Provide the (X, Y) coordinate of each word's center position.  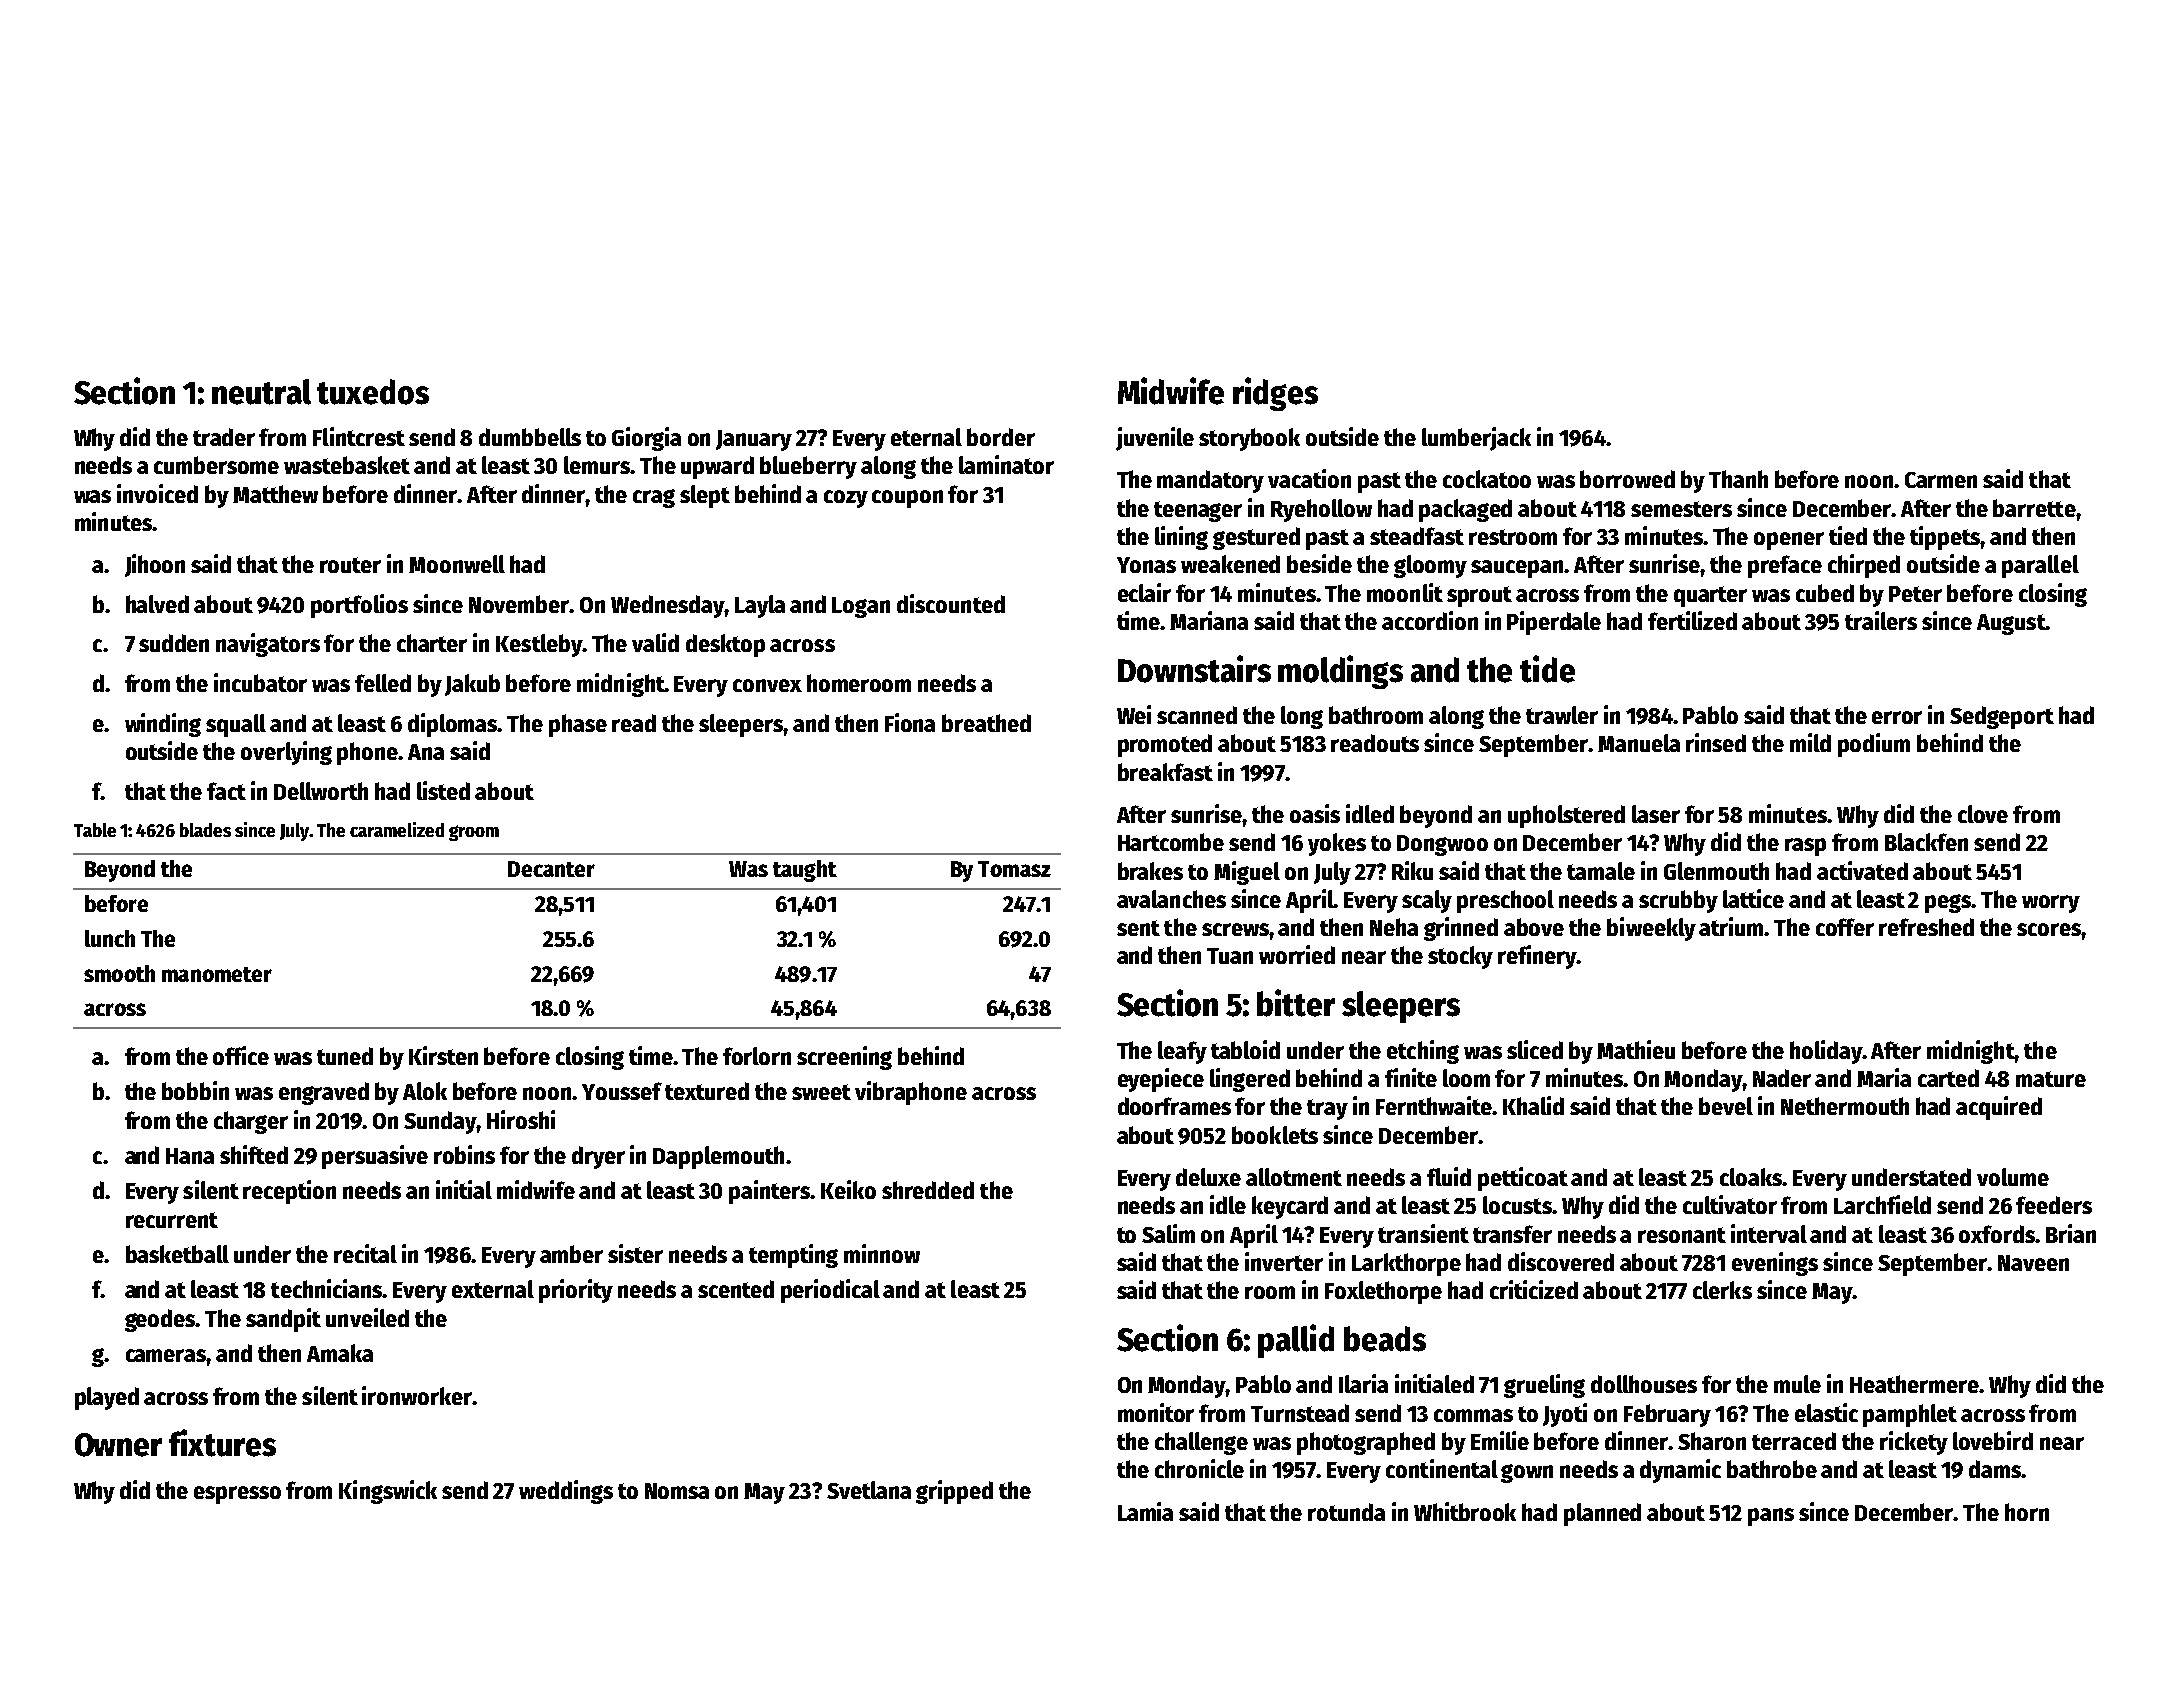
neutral (261, 392)
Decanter (551, 869)
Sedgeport (2002, 717)
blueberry (808, 467)
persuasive (375, 1157)
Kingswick (388, 1492)
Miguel (1247, 873)
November (519, 604)
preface (1785, 566)
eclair (1144, 592)
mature (2051, 1079)
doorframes (1174, 1106)
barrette (2034, 508)
